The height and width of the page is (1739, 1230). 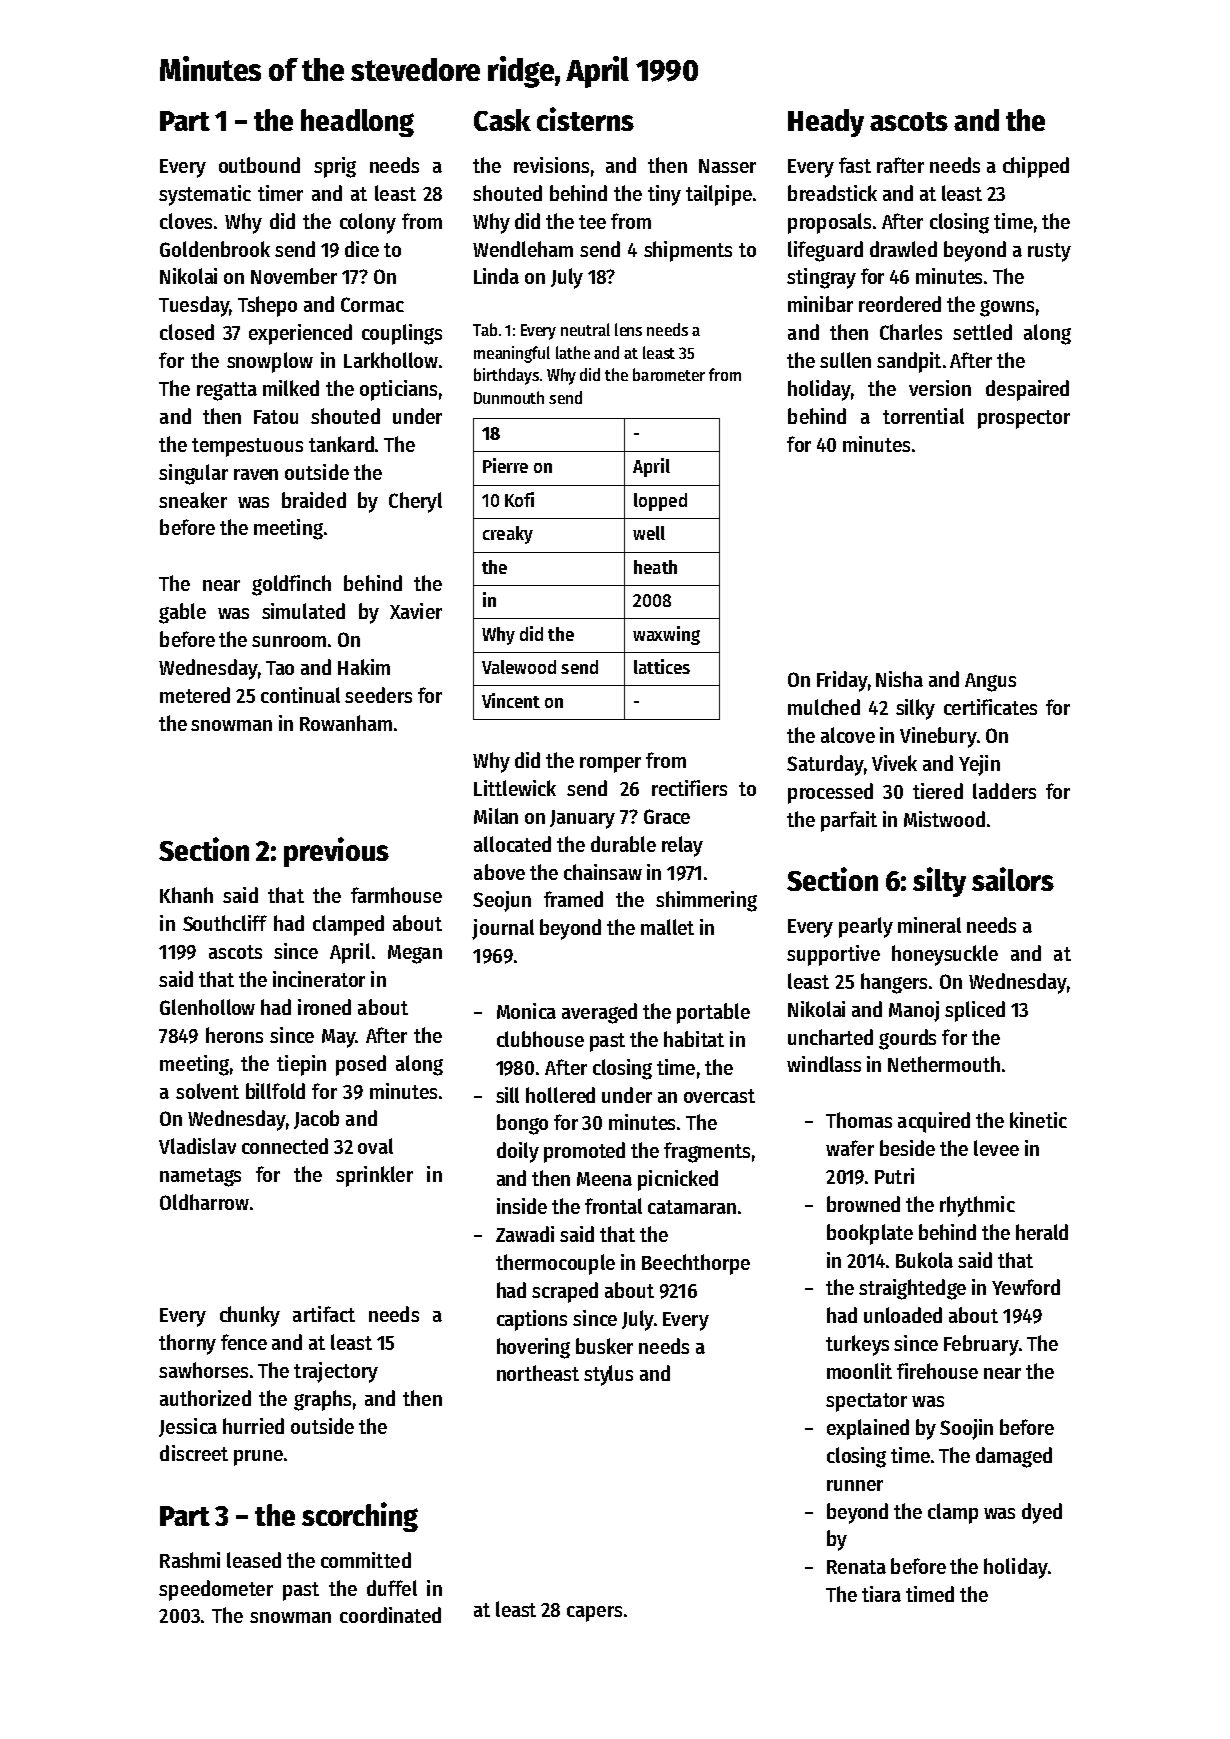 What do you see at coordinates (899, 679) in the page?
I see `Nisha` at bounding box center [899, 679].
